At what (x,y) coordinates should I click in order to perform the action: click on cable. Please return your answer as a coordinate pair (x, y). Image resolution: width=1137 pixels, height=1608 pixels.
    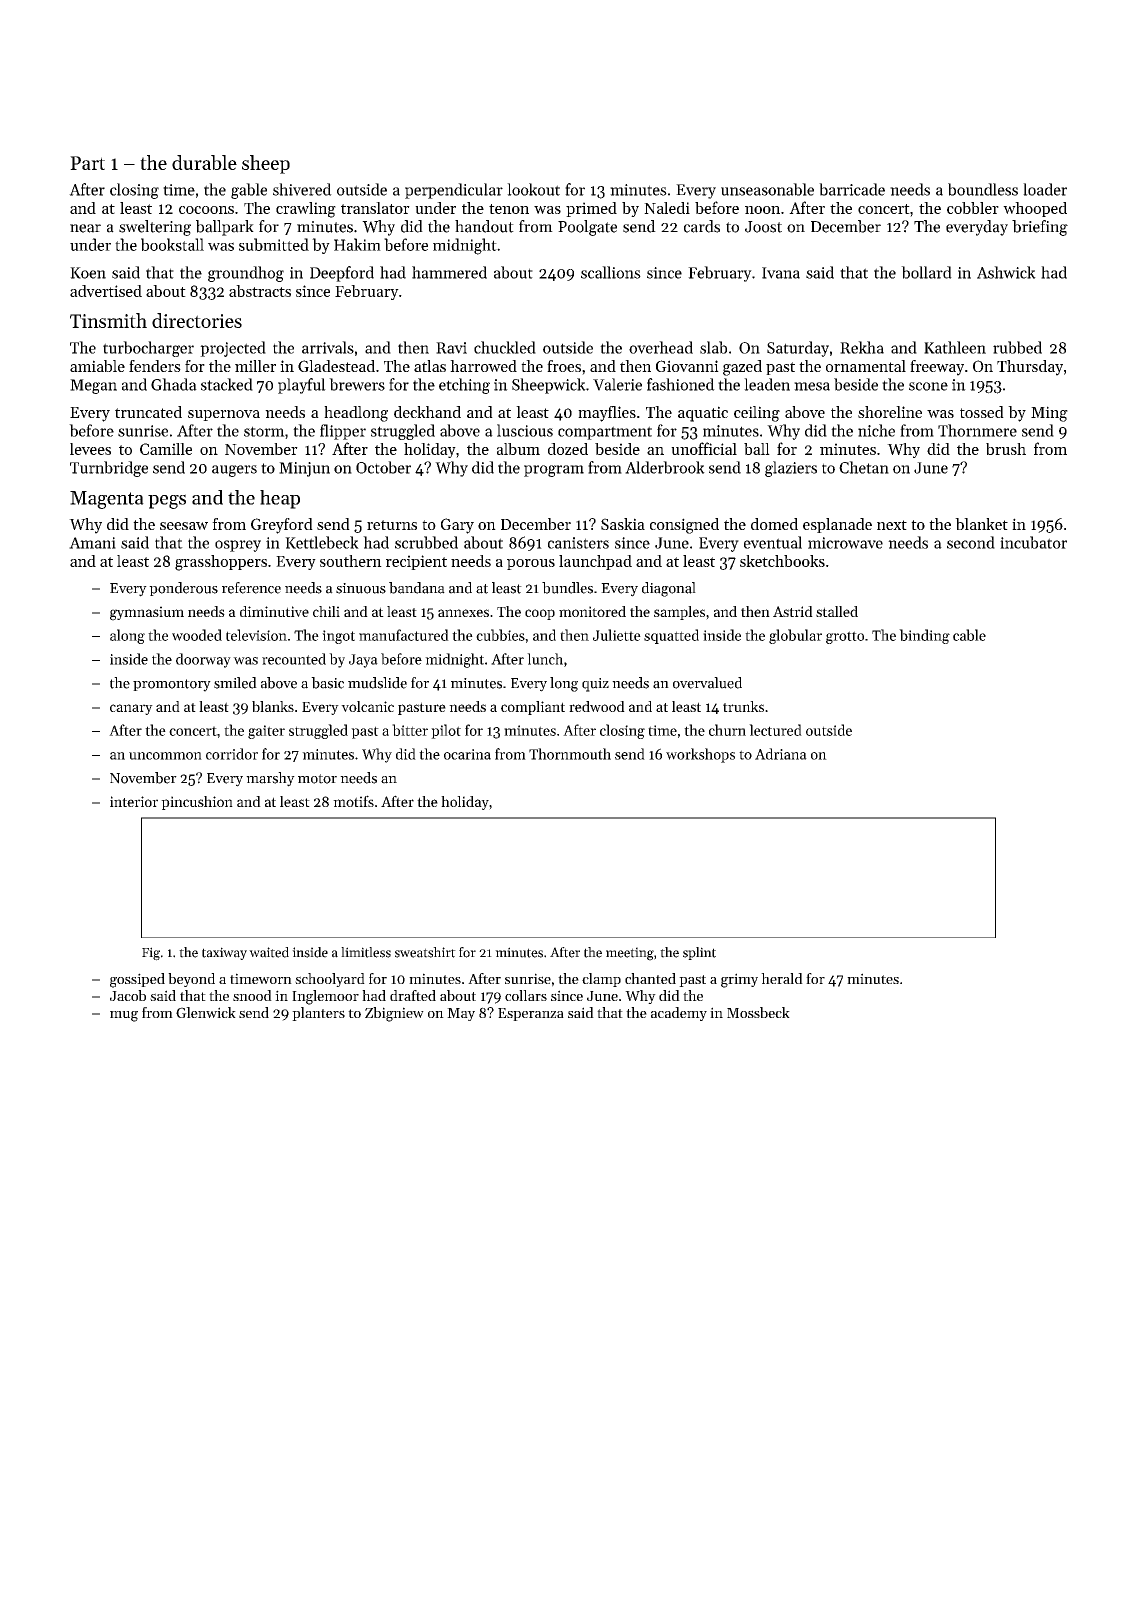
    Looking at the image, I should click on (969, 635).
